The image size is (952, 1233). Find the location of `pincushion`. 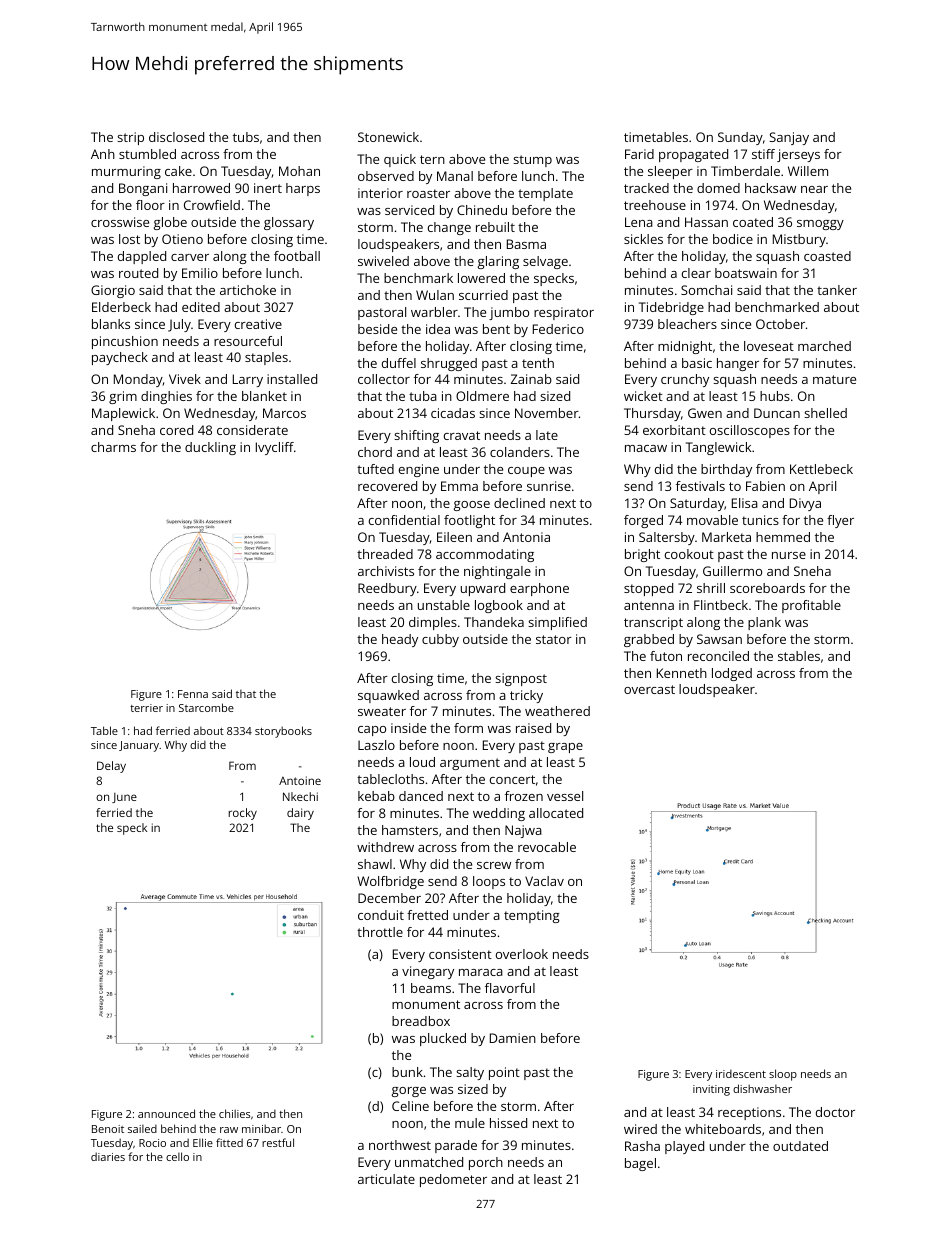

pincushion is located at coordinates (125, 342).
